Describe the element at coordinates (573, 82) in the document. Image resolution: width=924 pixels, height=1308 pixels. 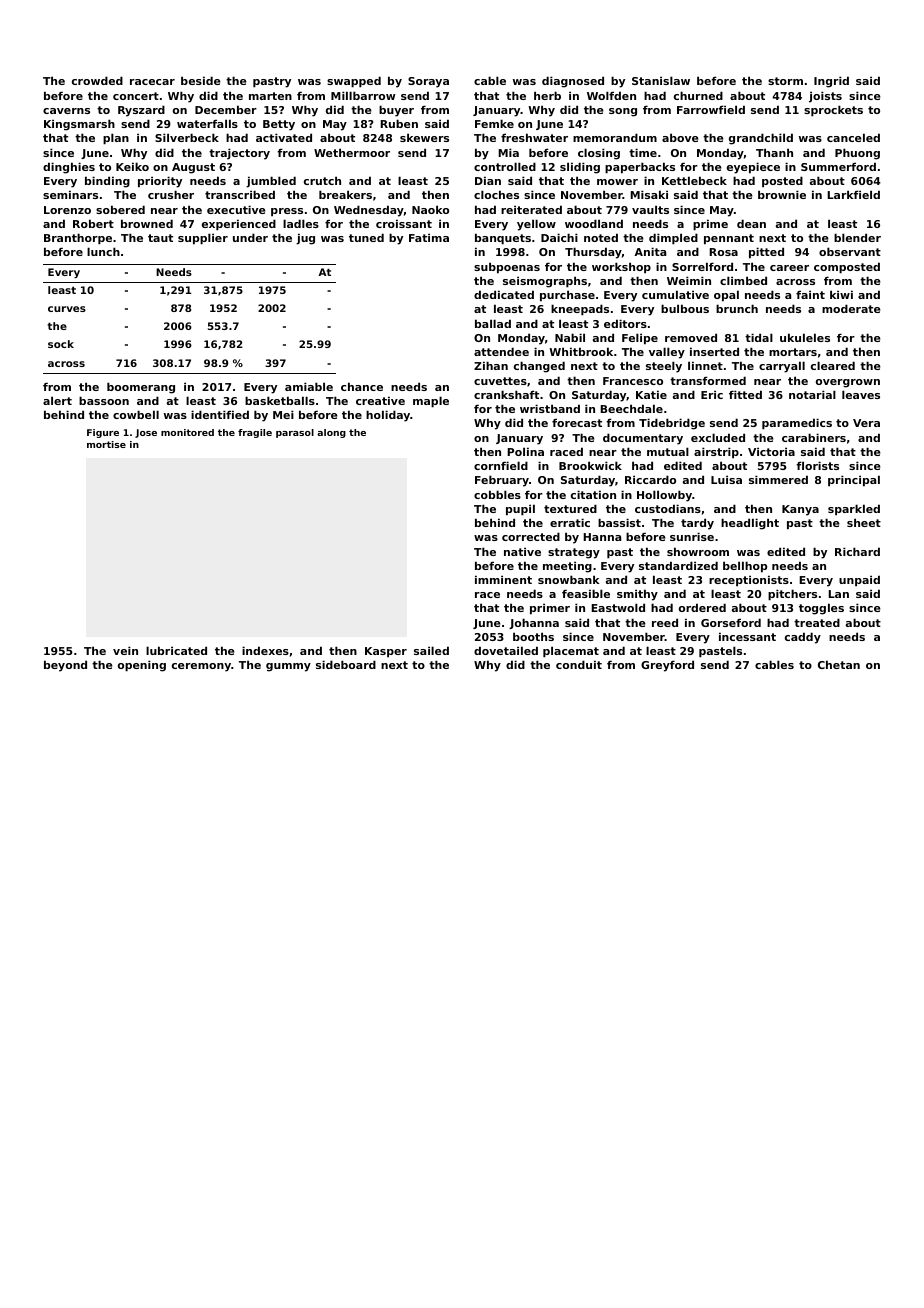
I see `diagnosed` at that location.
